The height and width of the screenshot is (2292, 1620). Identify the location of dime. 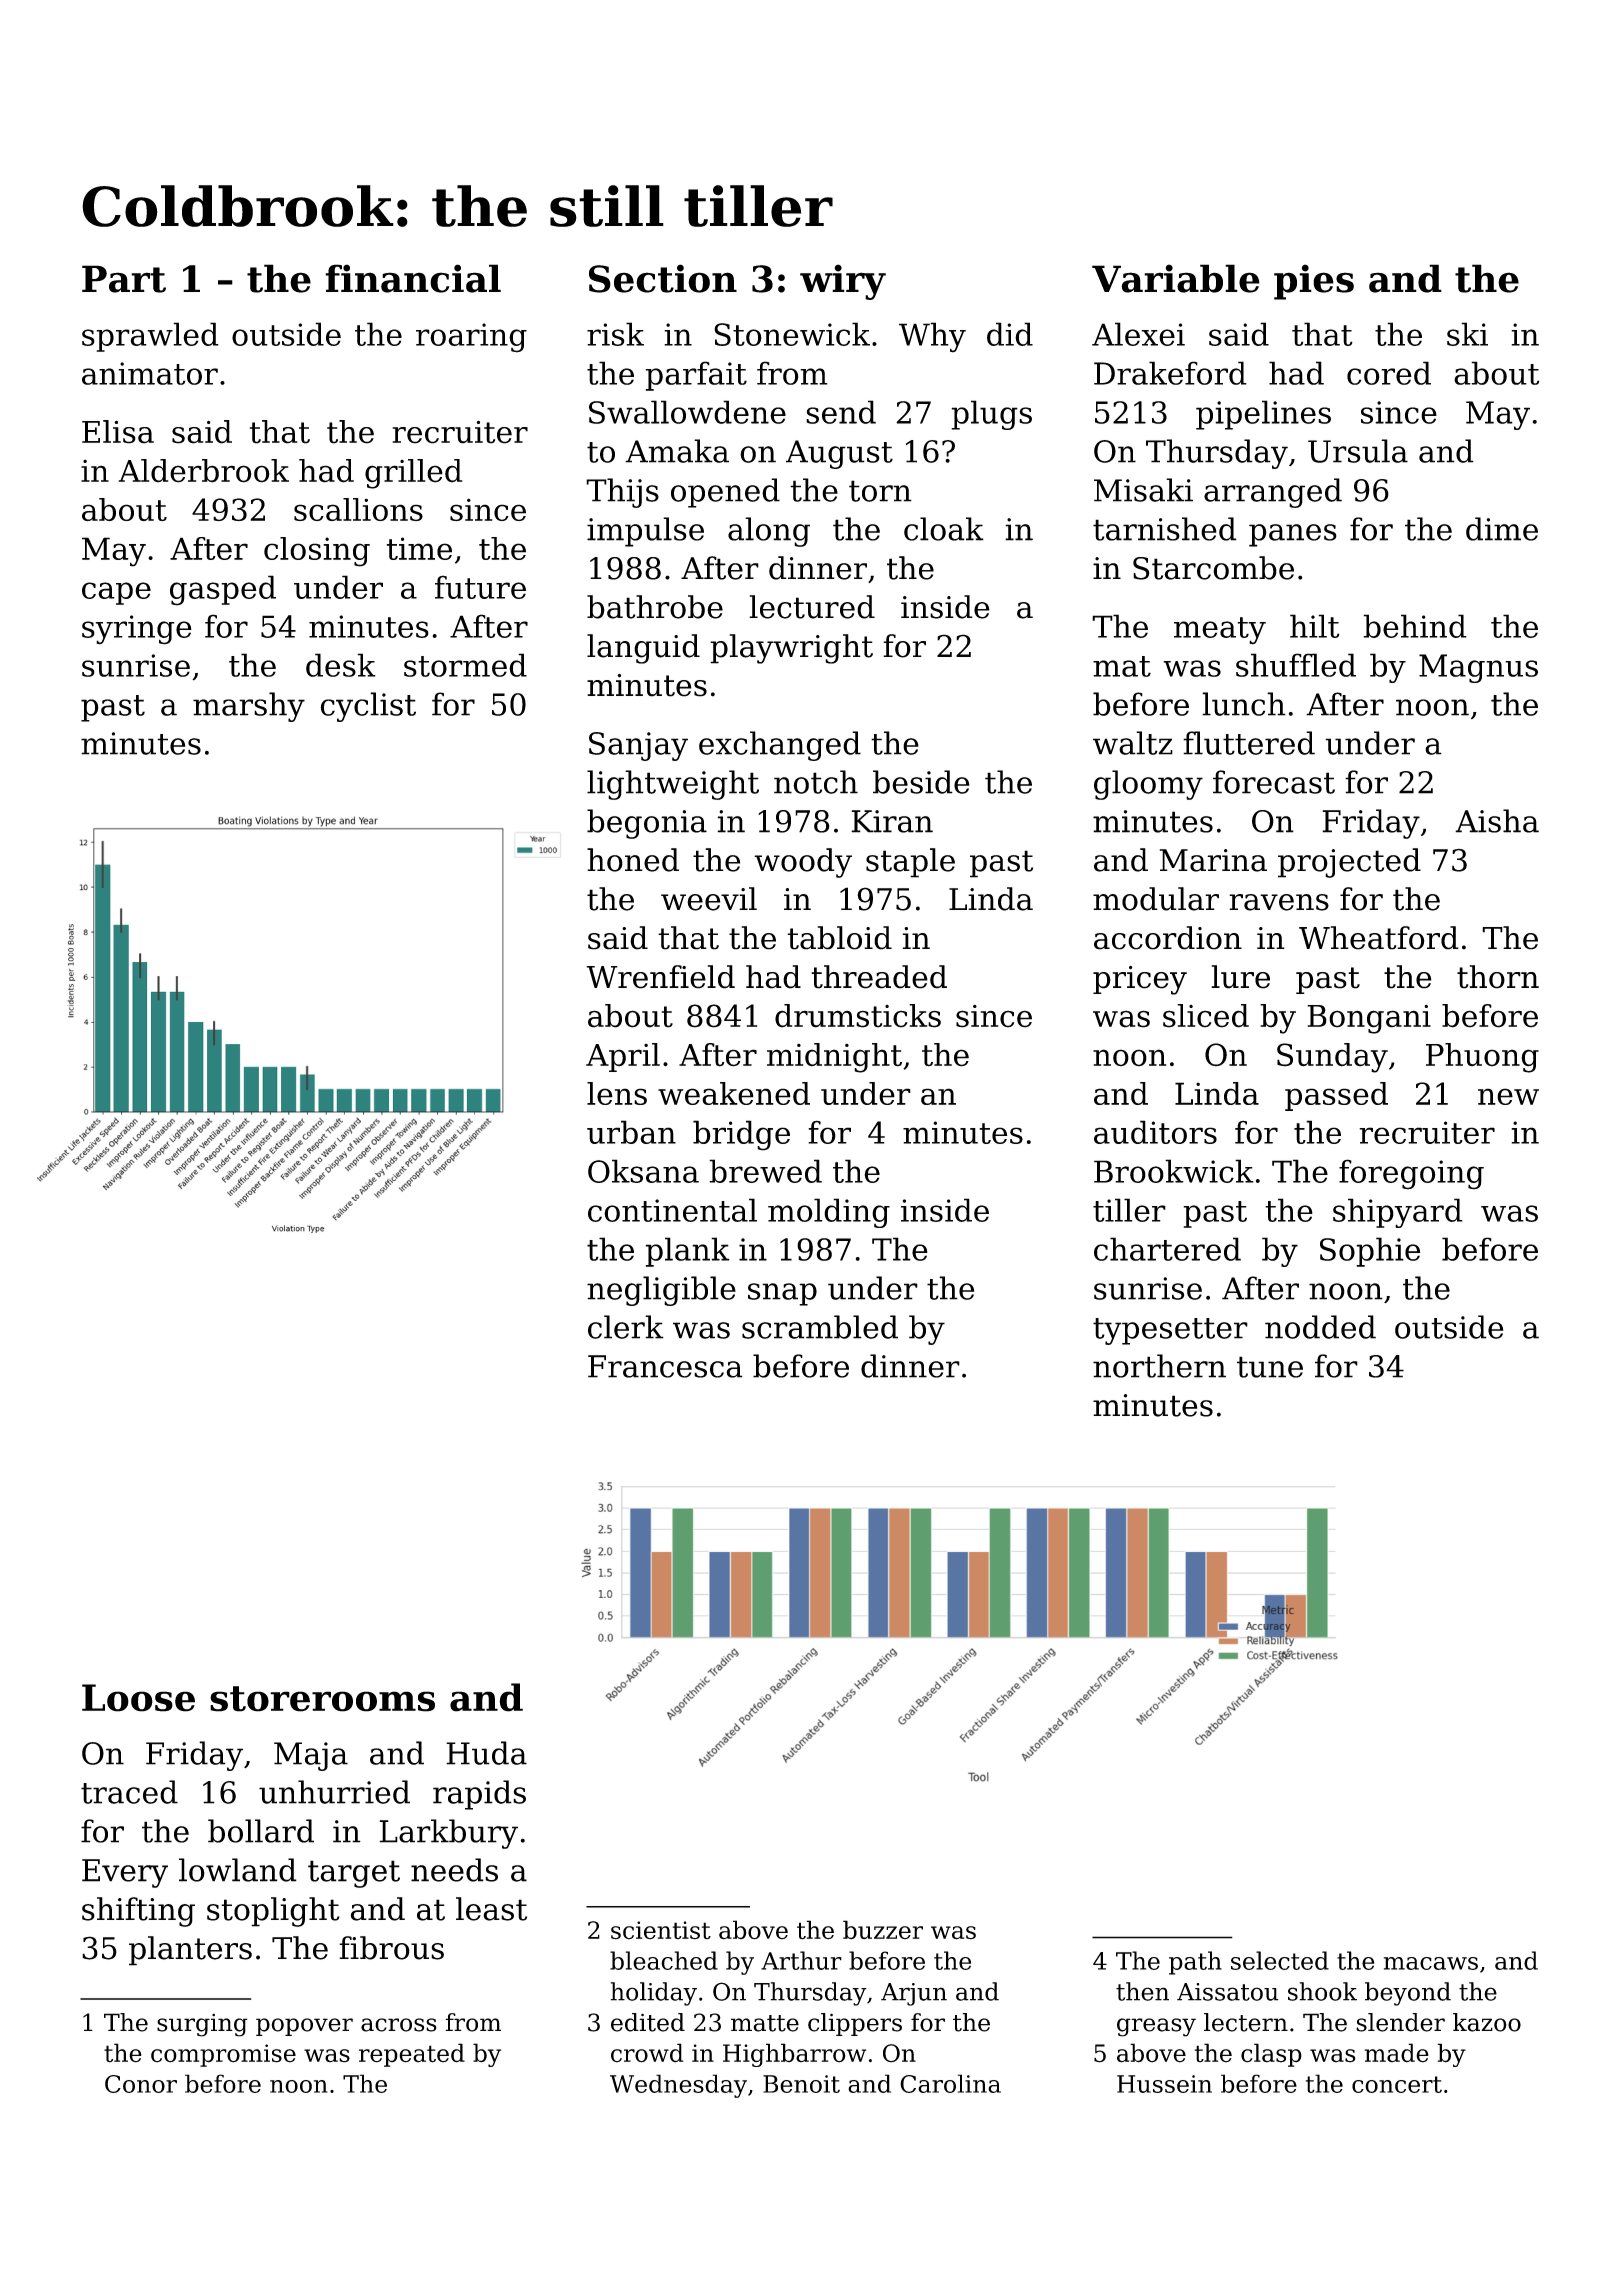
(1502, 529).
